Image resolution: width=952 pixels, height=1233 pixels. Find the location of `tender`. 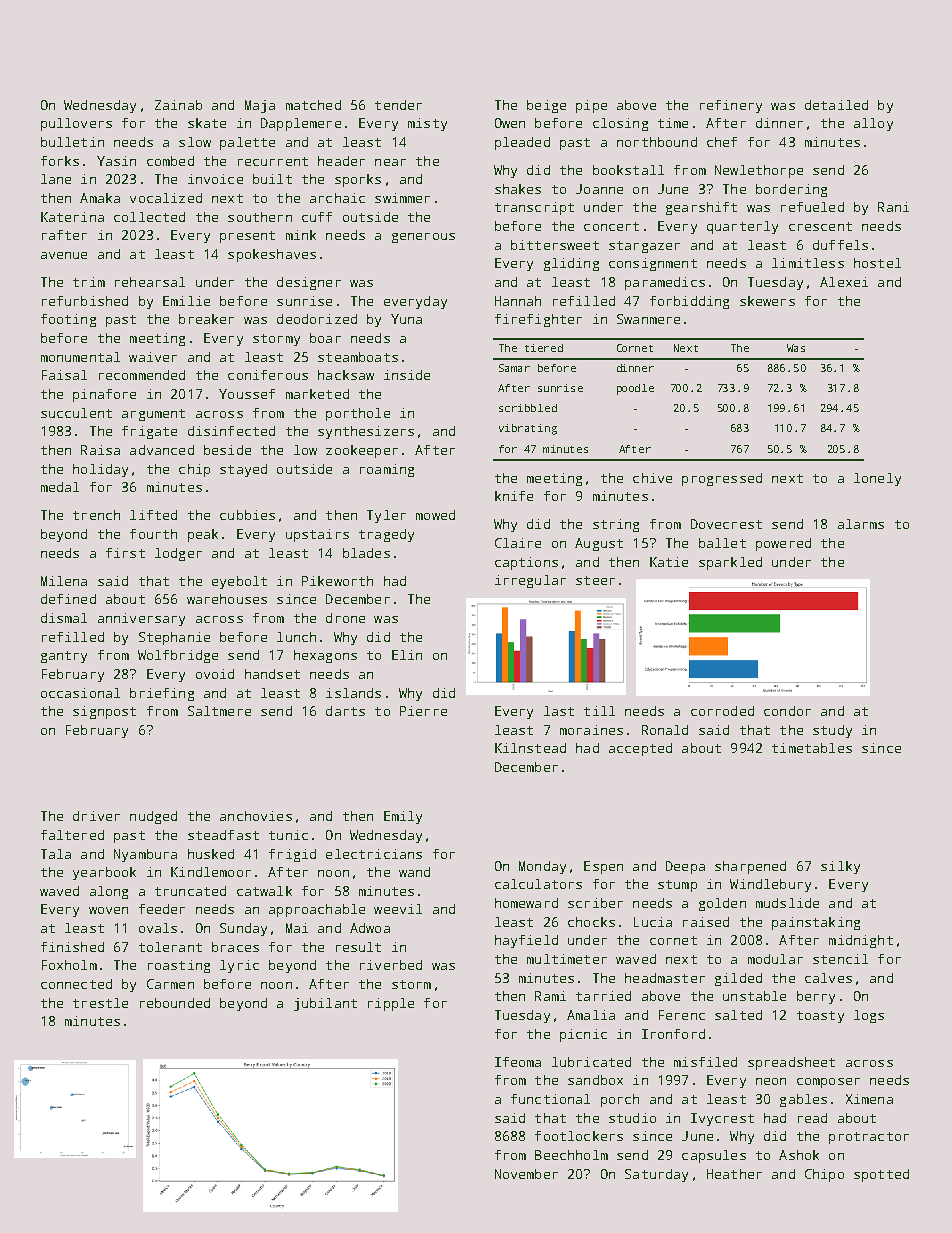

tender is located at coordinates (398, 105).
